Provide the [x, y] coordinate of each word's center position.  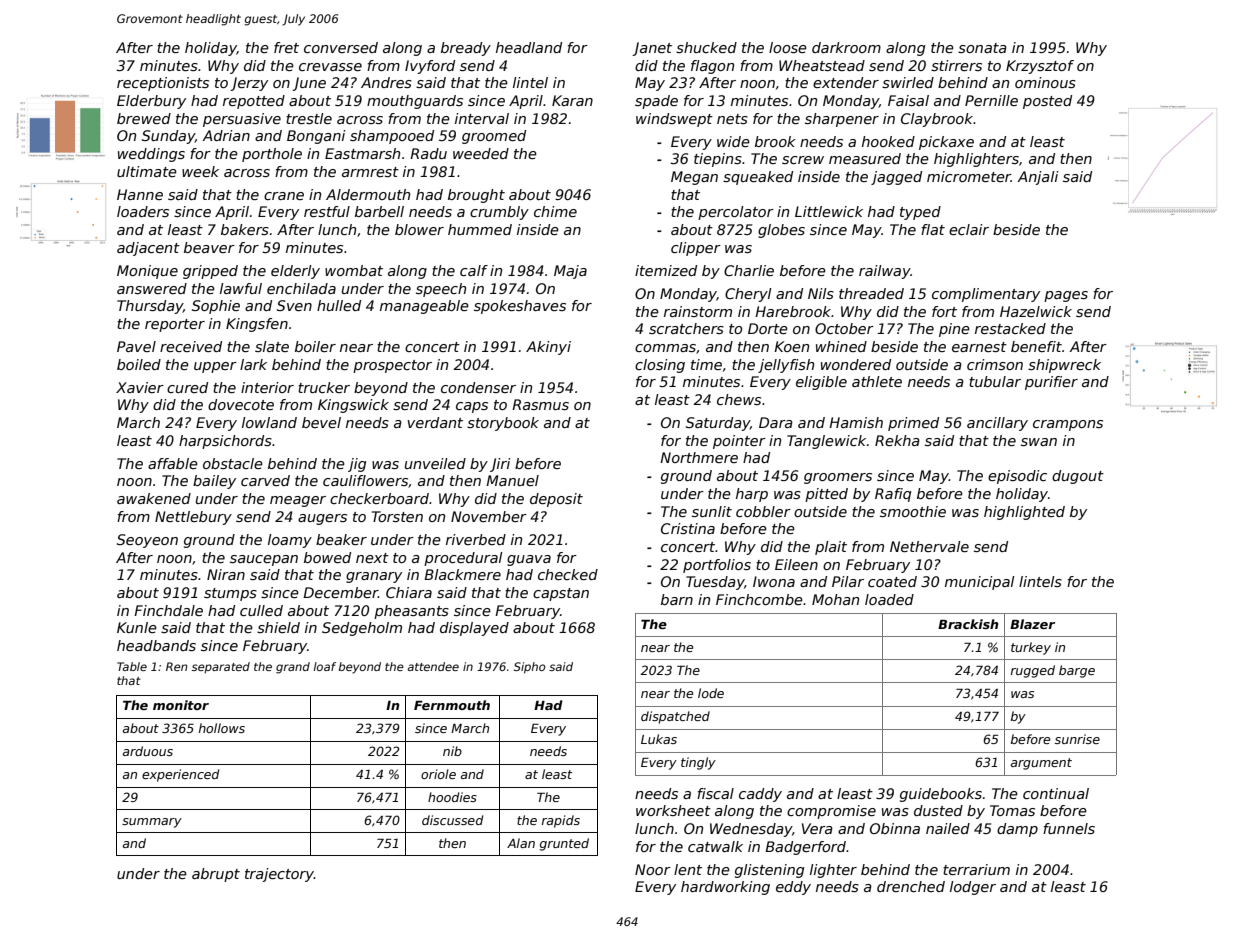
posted [1047, 102]
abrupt [216, 875]
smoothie [913, 511]
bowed [327, 557]
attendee [433, 666]
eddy [793, 888]
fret [286, 47]
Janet [652, 49]
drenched [911, 886]
